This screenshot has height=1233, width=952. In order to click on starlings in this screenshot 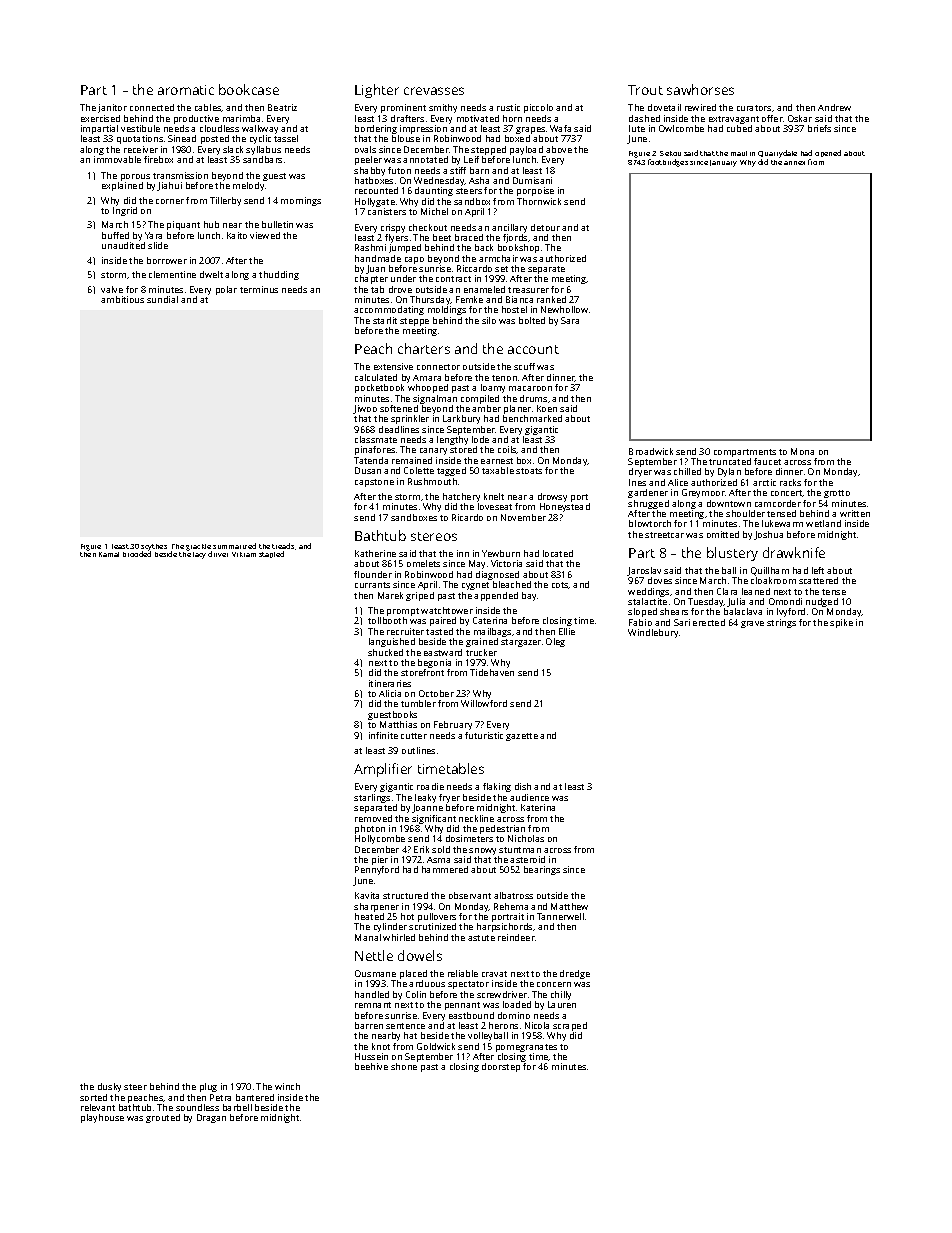, I will do `click(372, 798)`.
